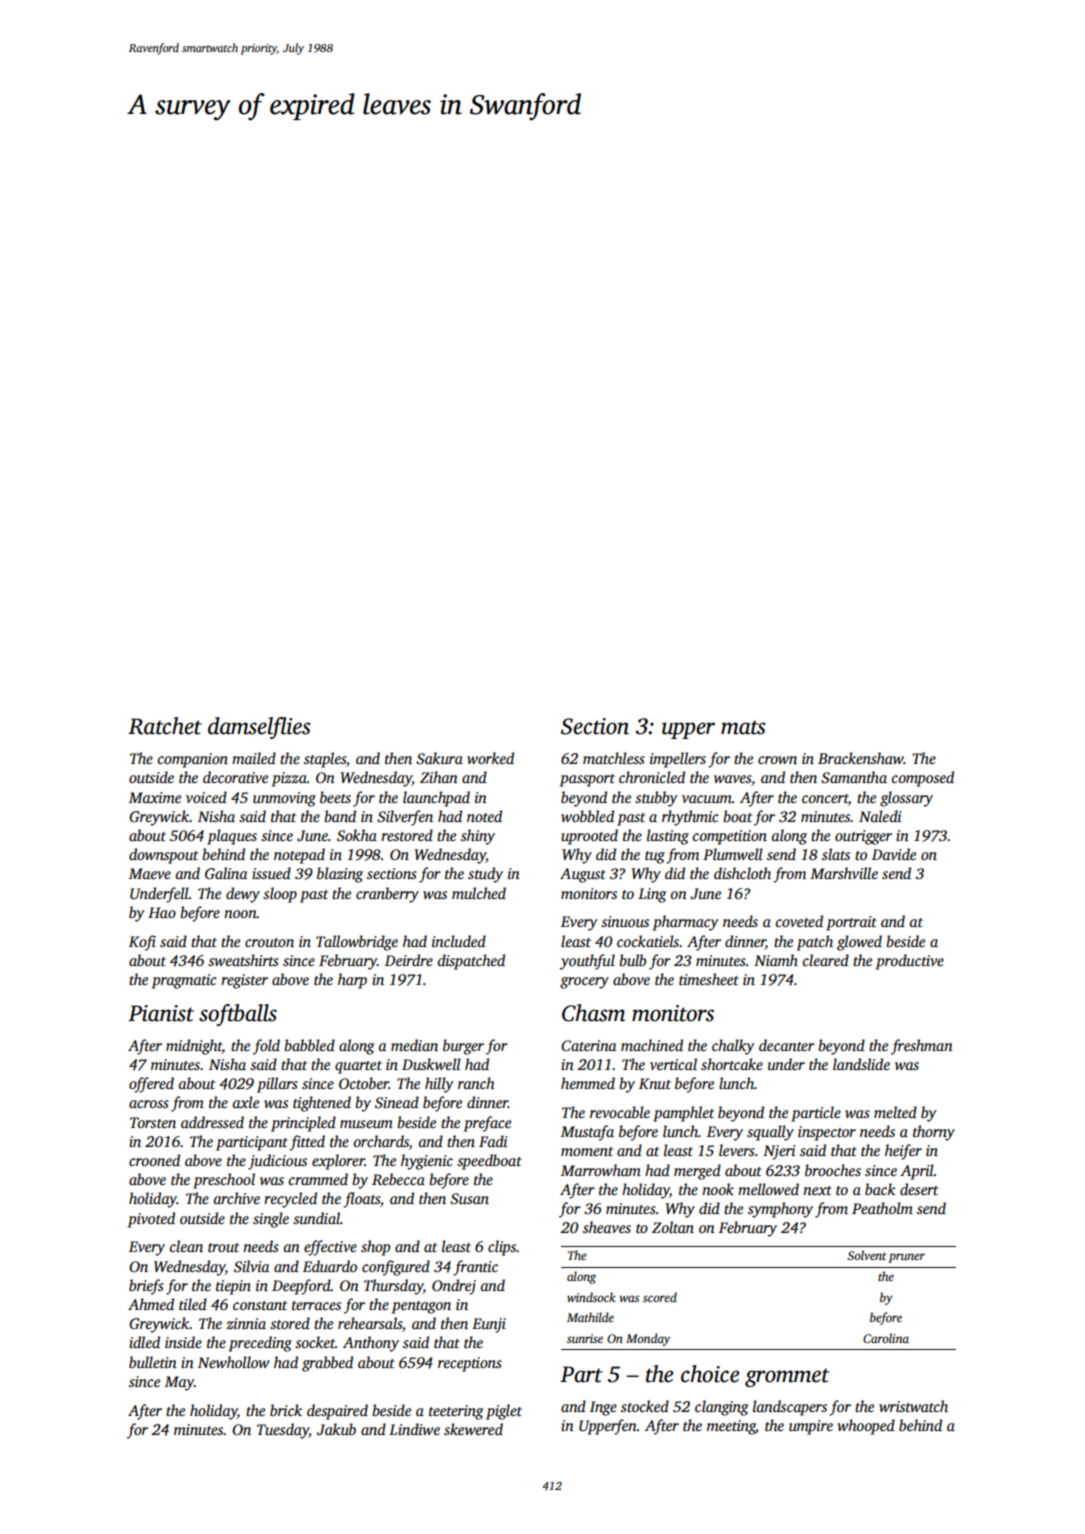 Image resolution: width=1085 pixels, height=1534 pixels. I want to click on harp, so click(352, 981).
